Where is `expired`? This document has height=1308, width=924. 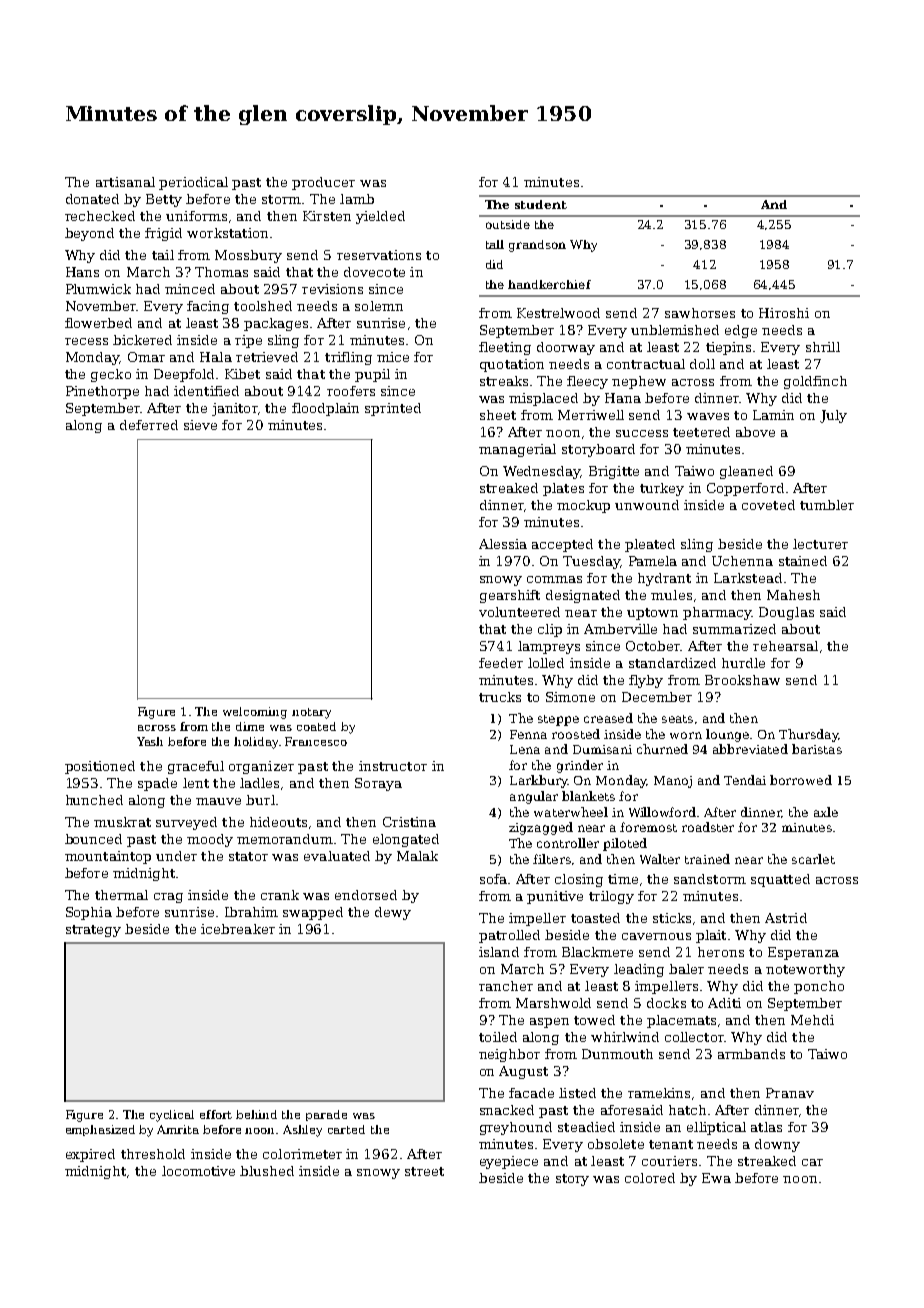
expired is located at coordinates (90, 1155).
